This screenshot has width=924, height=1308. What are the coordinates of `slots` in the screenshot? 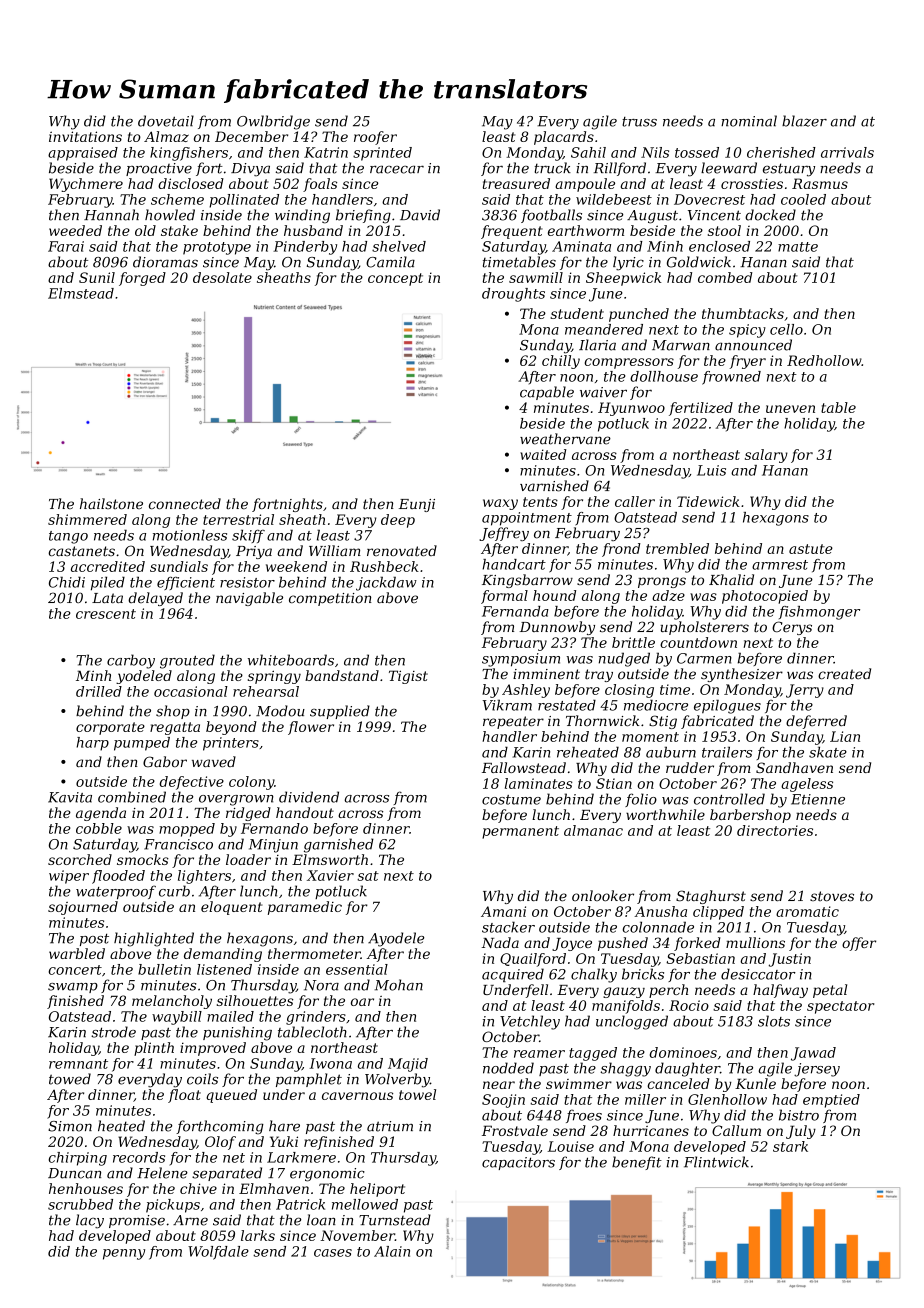 It's located at (774, 1021).
